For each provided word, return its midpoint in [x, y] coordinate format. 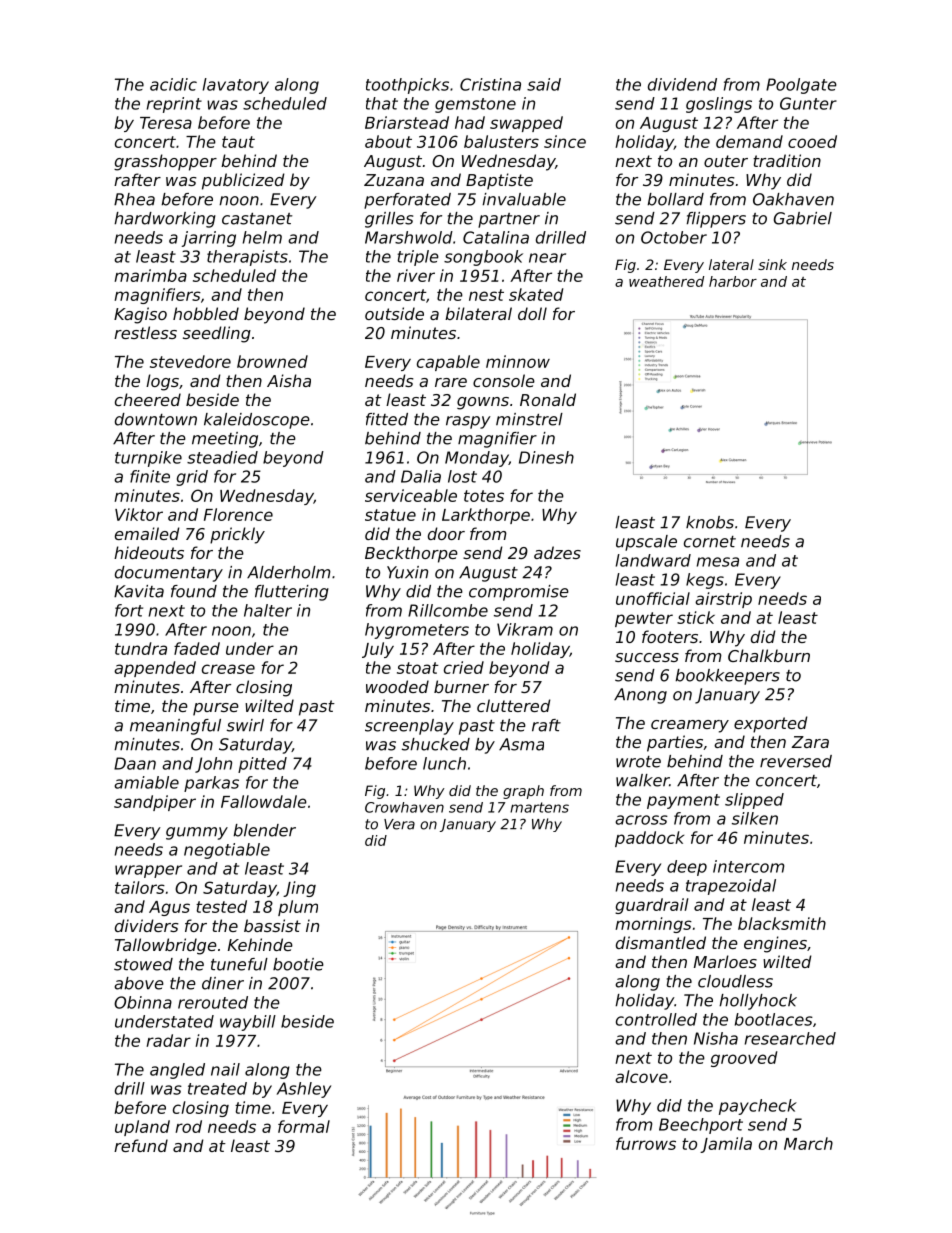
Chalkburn [769, 655]
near [547, 258]
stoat [418, 668]
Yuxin [407, 572]
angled [177, 1071]
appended [155, 669]
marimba [150, 275]
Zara [810, 742]
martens [539, 807]
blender [264, 830]
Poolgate [801, 86]
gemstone [475, 105]
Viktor [139, 514]
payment [683, 801]
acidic [173, 84]
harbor [733, 281]
